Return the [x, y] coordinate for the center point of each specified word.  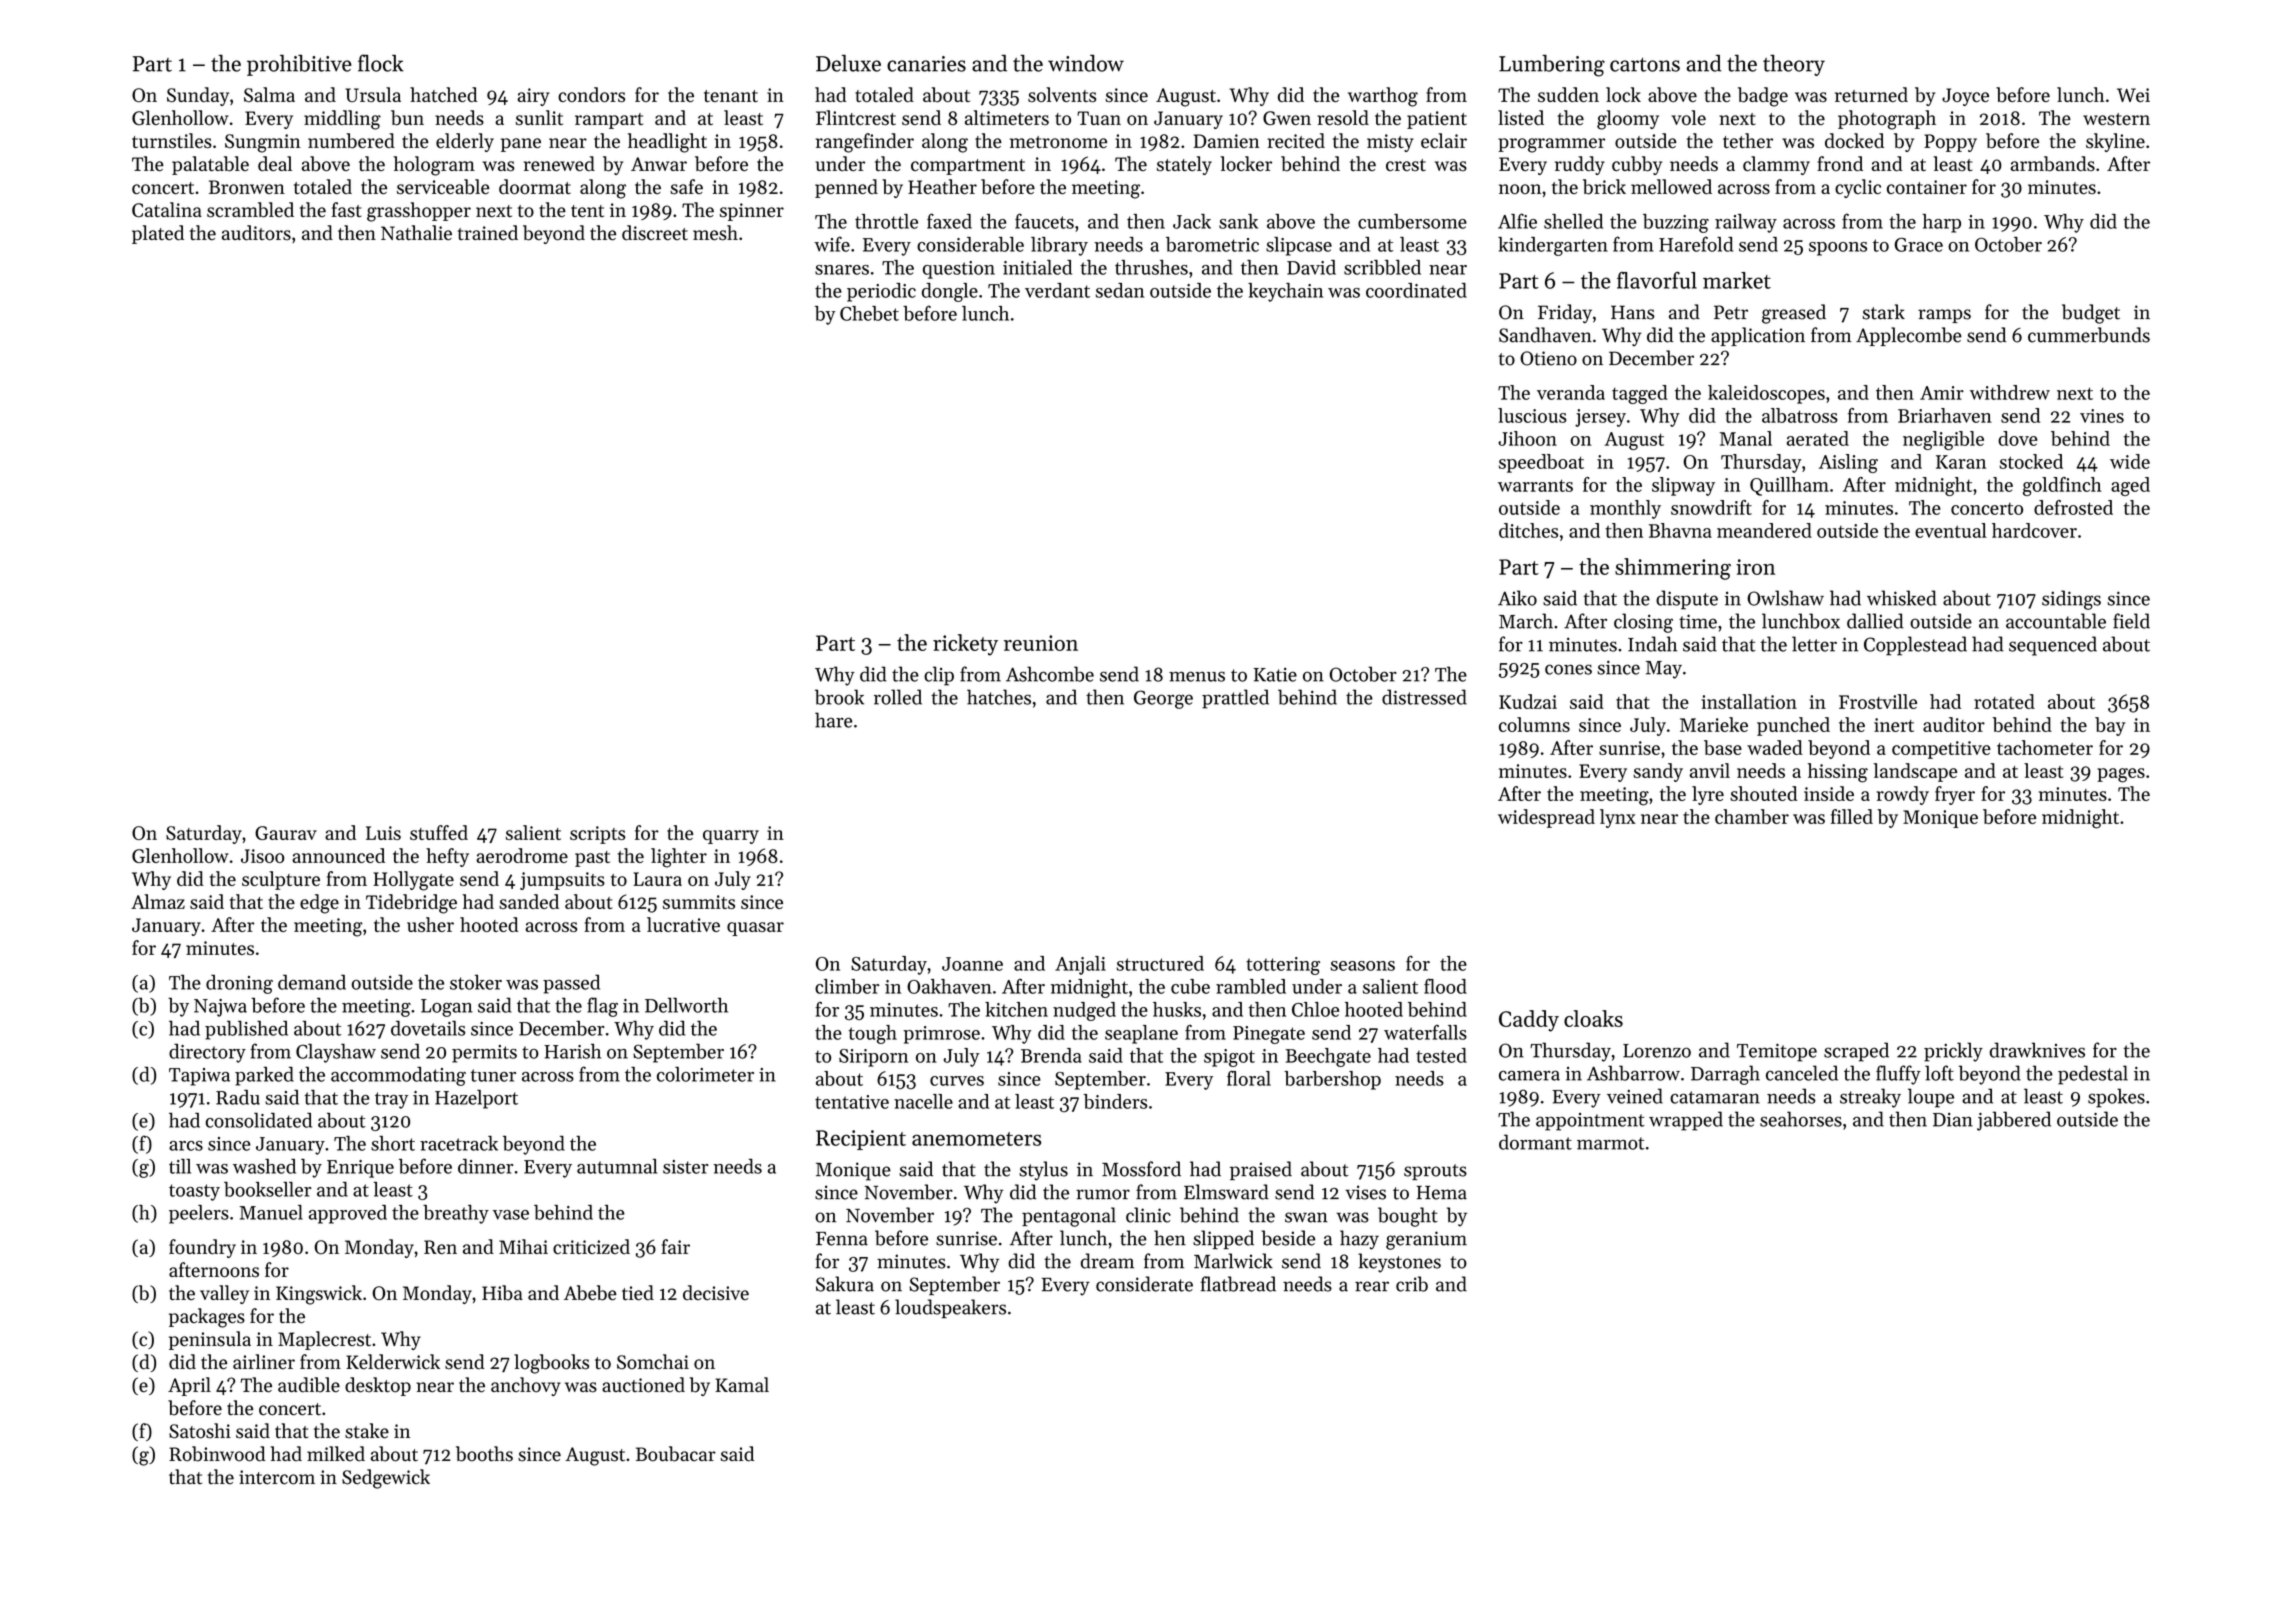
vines [2102, 416]
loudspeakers [950, 1308]
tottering [1283, 966]
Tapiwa [199, 1077]
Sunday [198, 96]
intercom [277, 1477]
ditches [1528, 530]
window [1086, 63]
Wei [2133, 95]
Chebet [869, 313]
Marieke [1714, 724]
